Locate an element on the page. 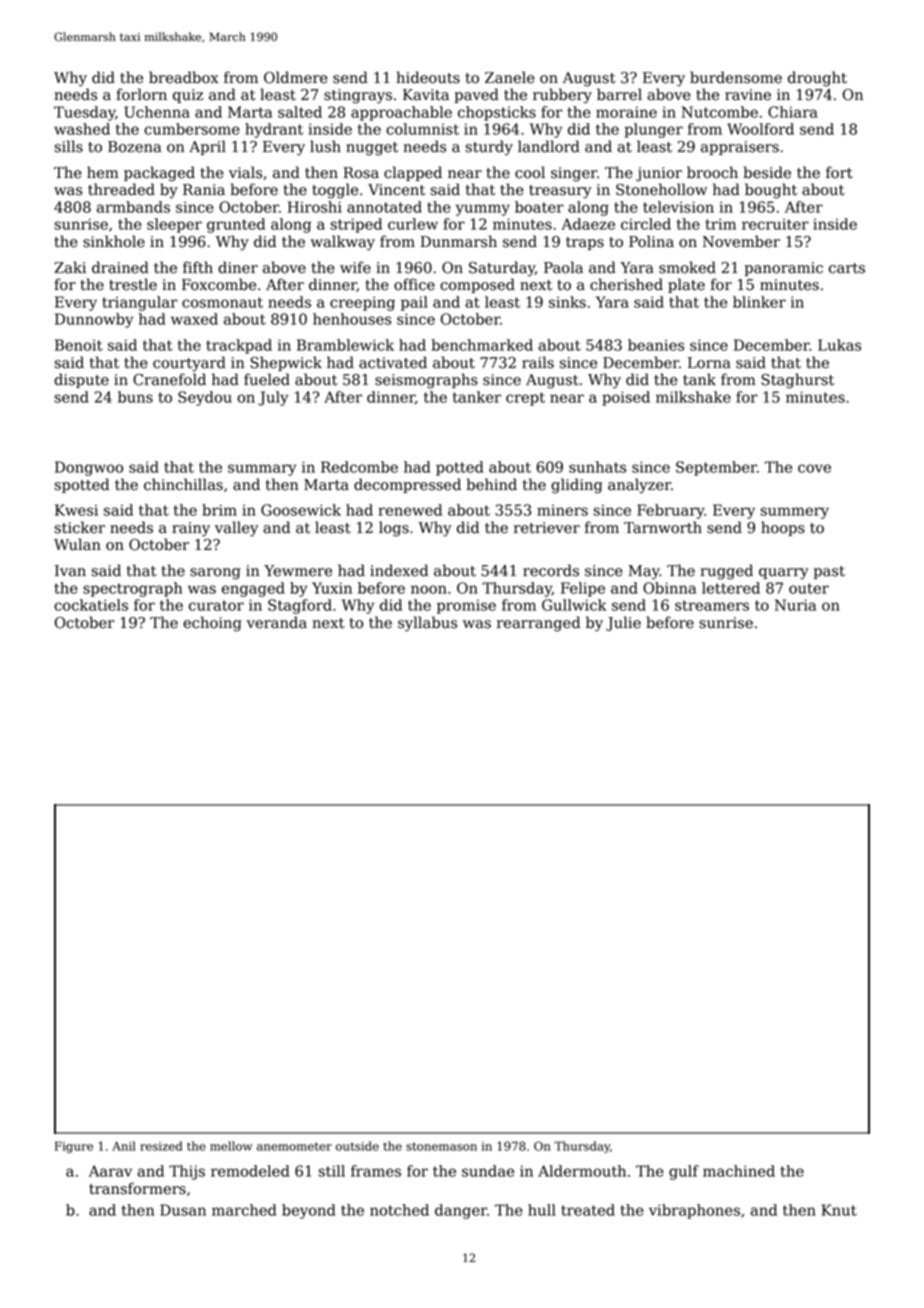  echoing is located at coordinates (212, 624).
